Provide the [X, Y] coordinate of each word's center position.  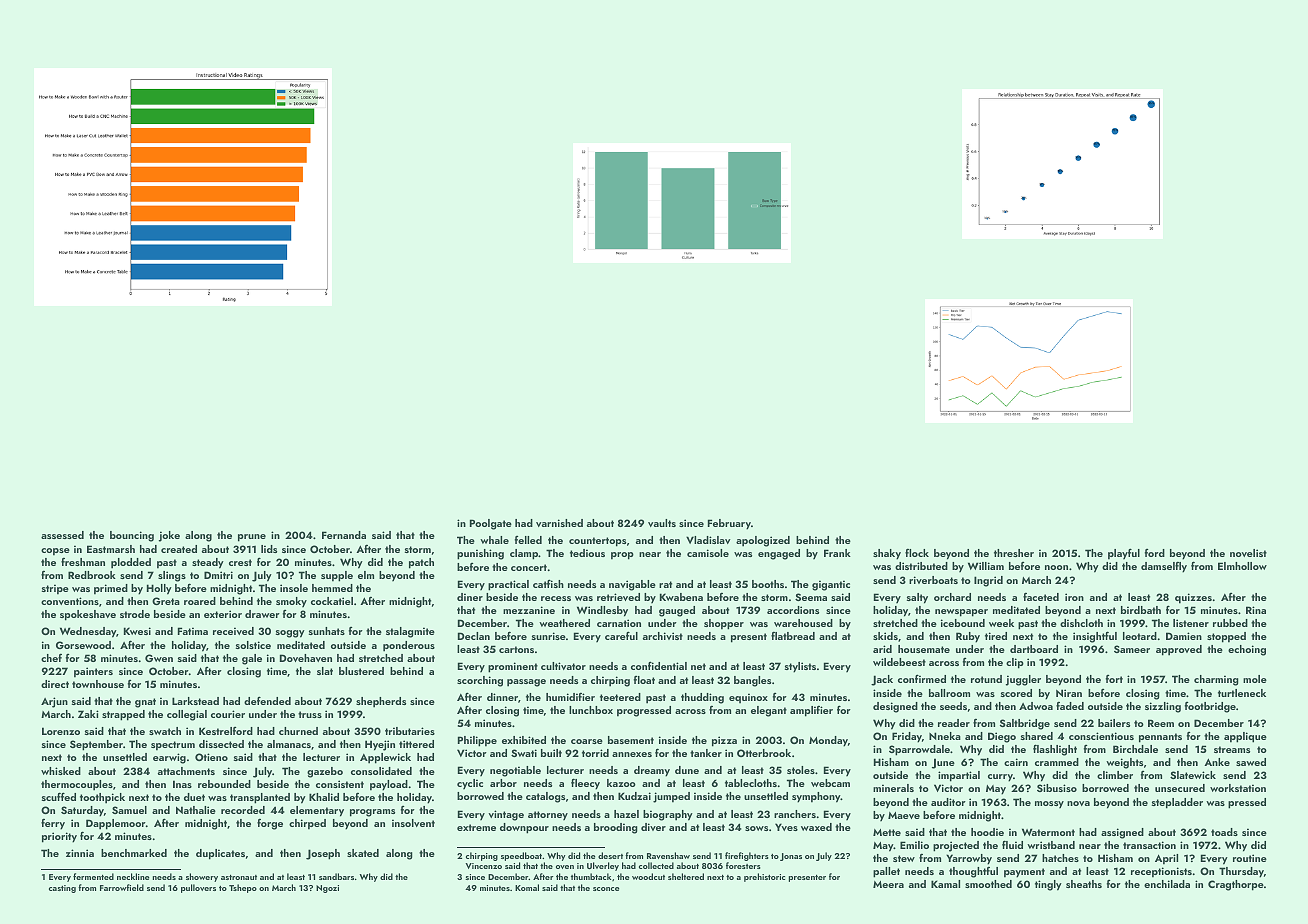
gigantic [831, 585]
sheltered [686, 876]
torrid [595, 753]
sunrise [549, 636]
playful [1124, 554]
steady [208, 563]
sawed [1251, 762]
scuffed [59, 796]
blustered [361, 671]
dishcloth [1081, 623]
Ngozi [327, 889]
